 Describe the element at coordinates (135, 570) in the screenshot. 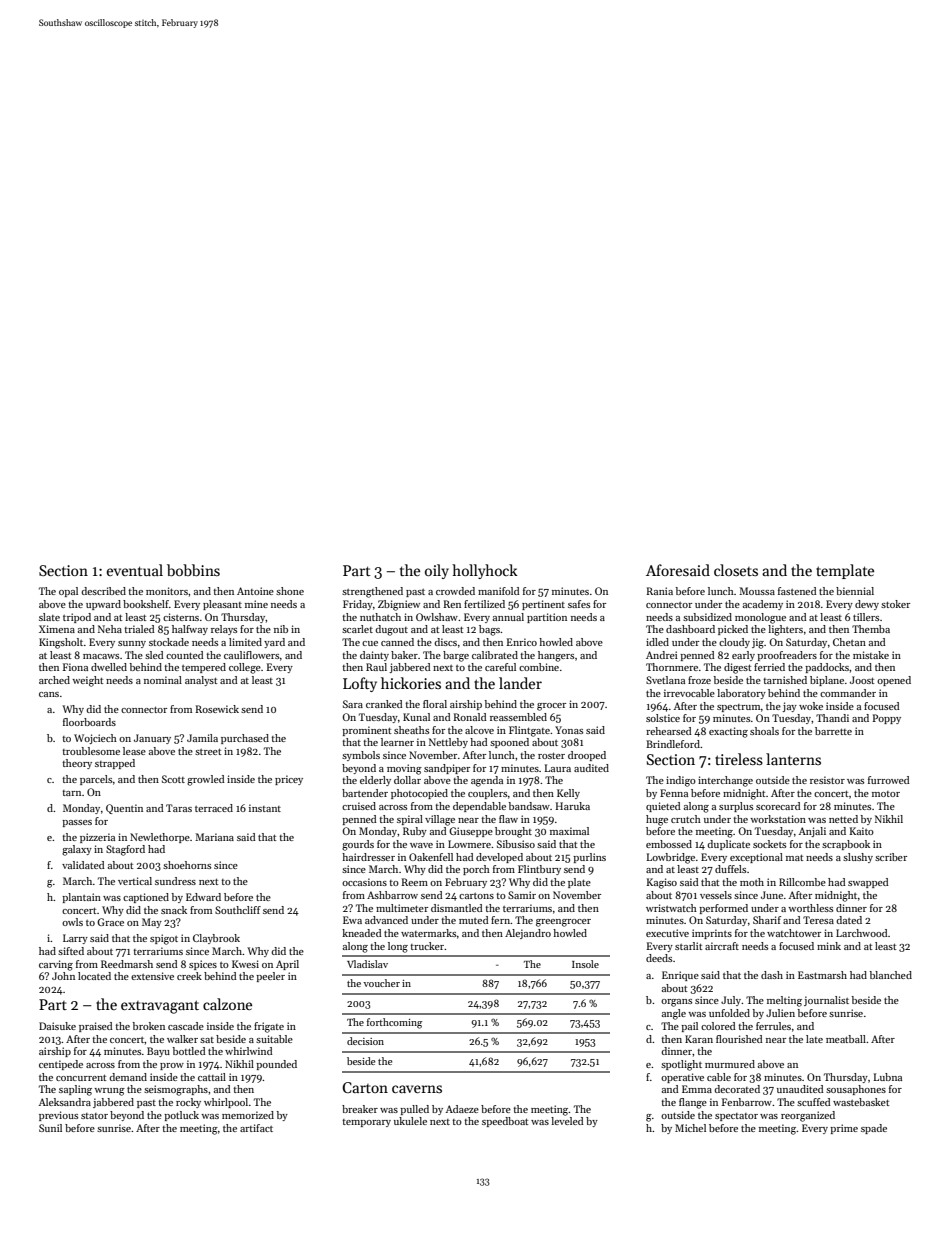

I see `eventual` at that location.
